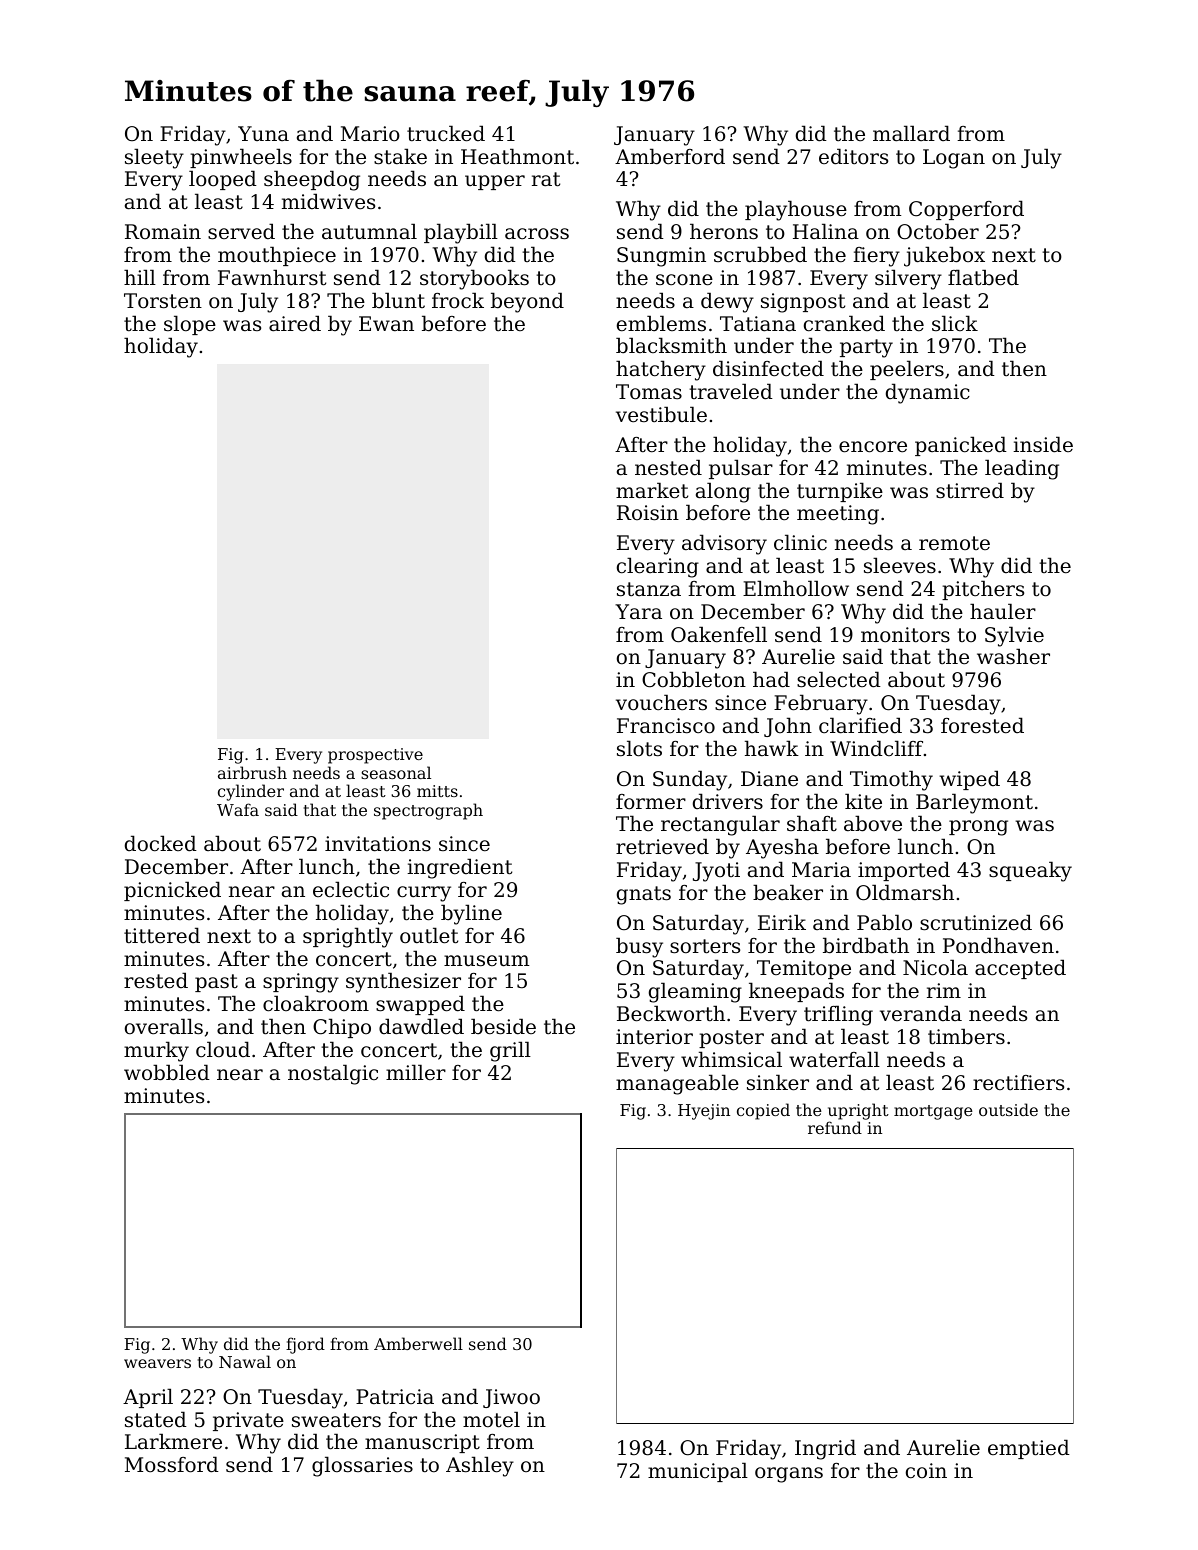  What do you see at coordinates (172, 1464) in the screenshot?
I see `Mossford` at bounding box center [172, 1464].
